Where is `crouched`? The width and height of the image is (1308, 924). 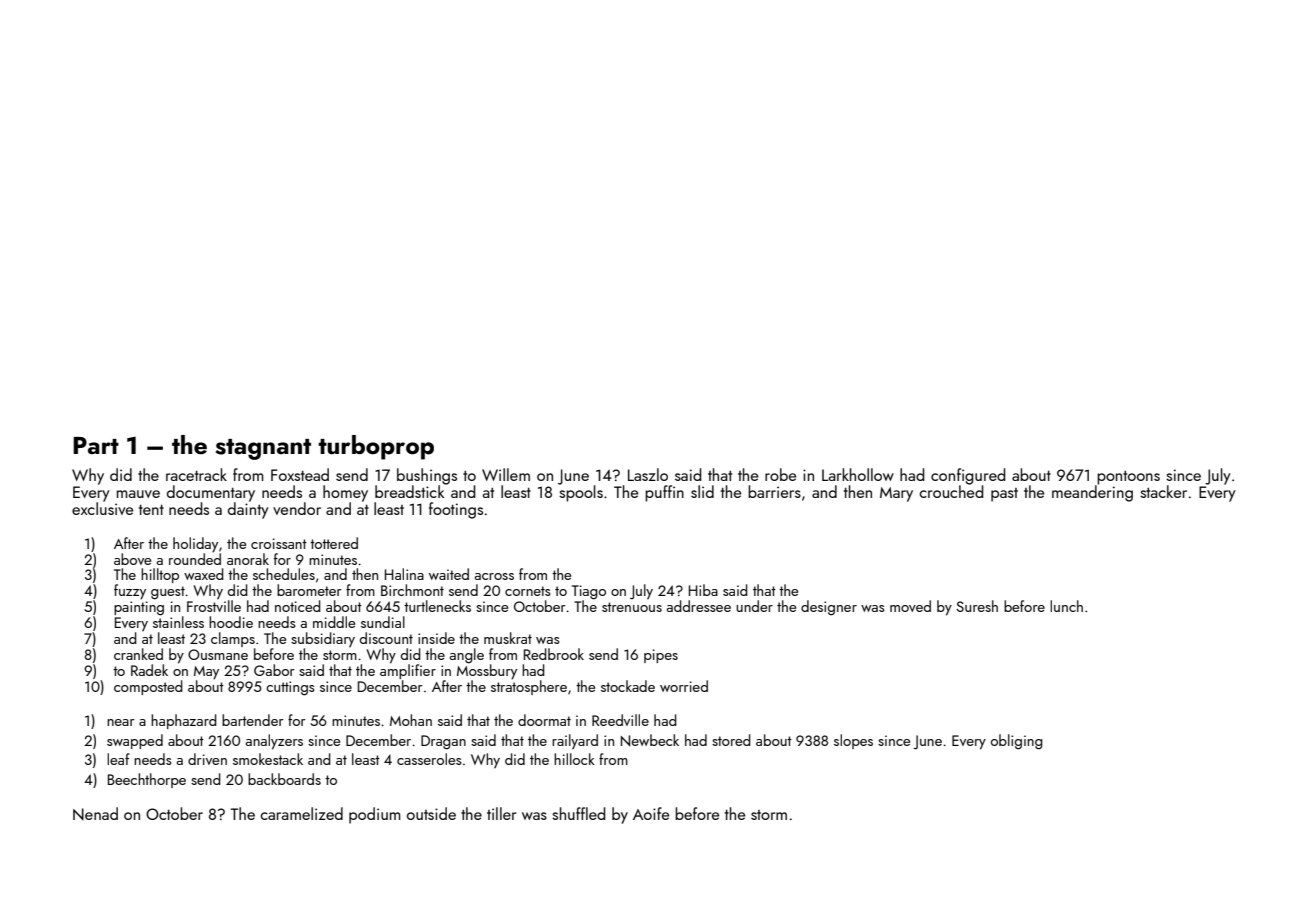 crouched is located at coordinates (951, 491).
